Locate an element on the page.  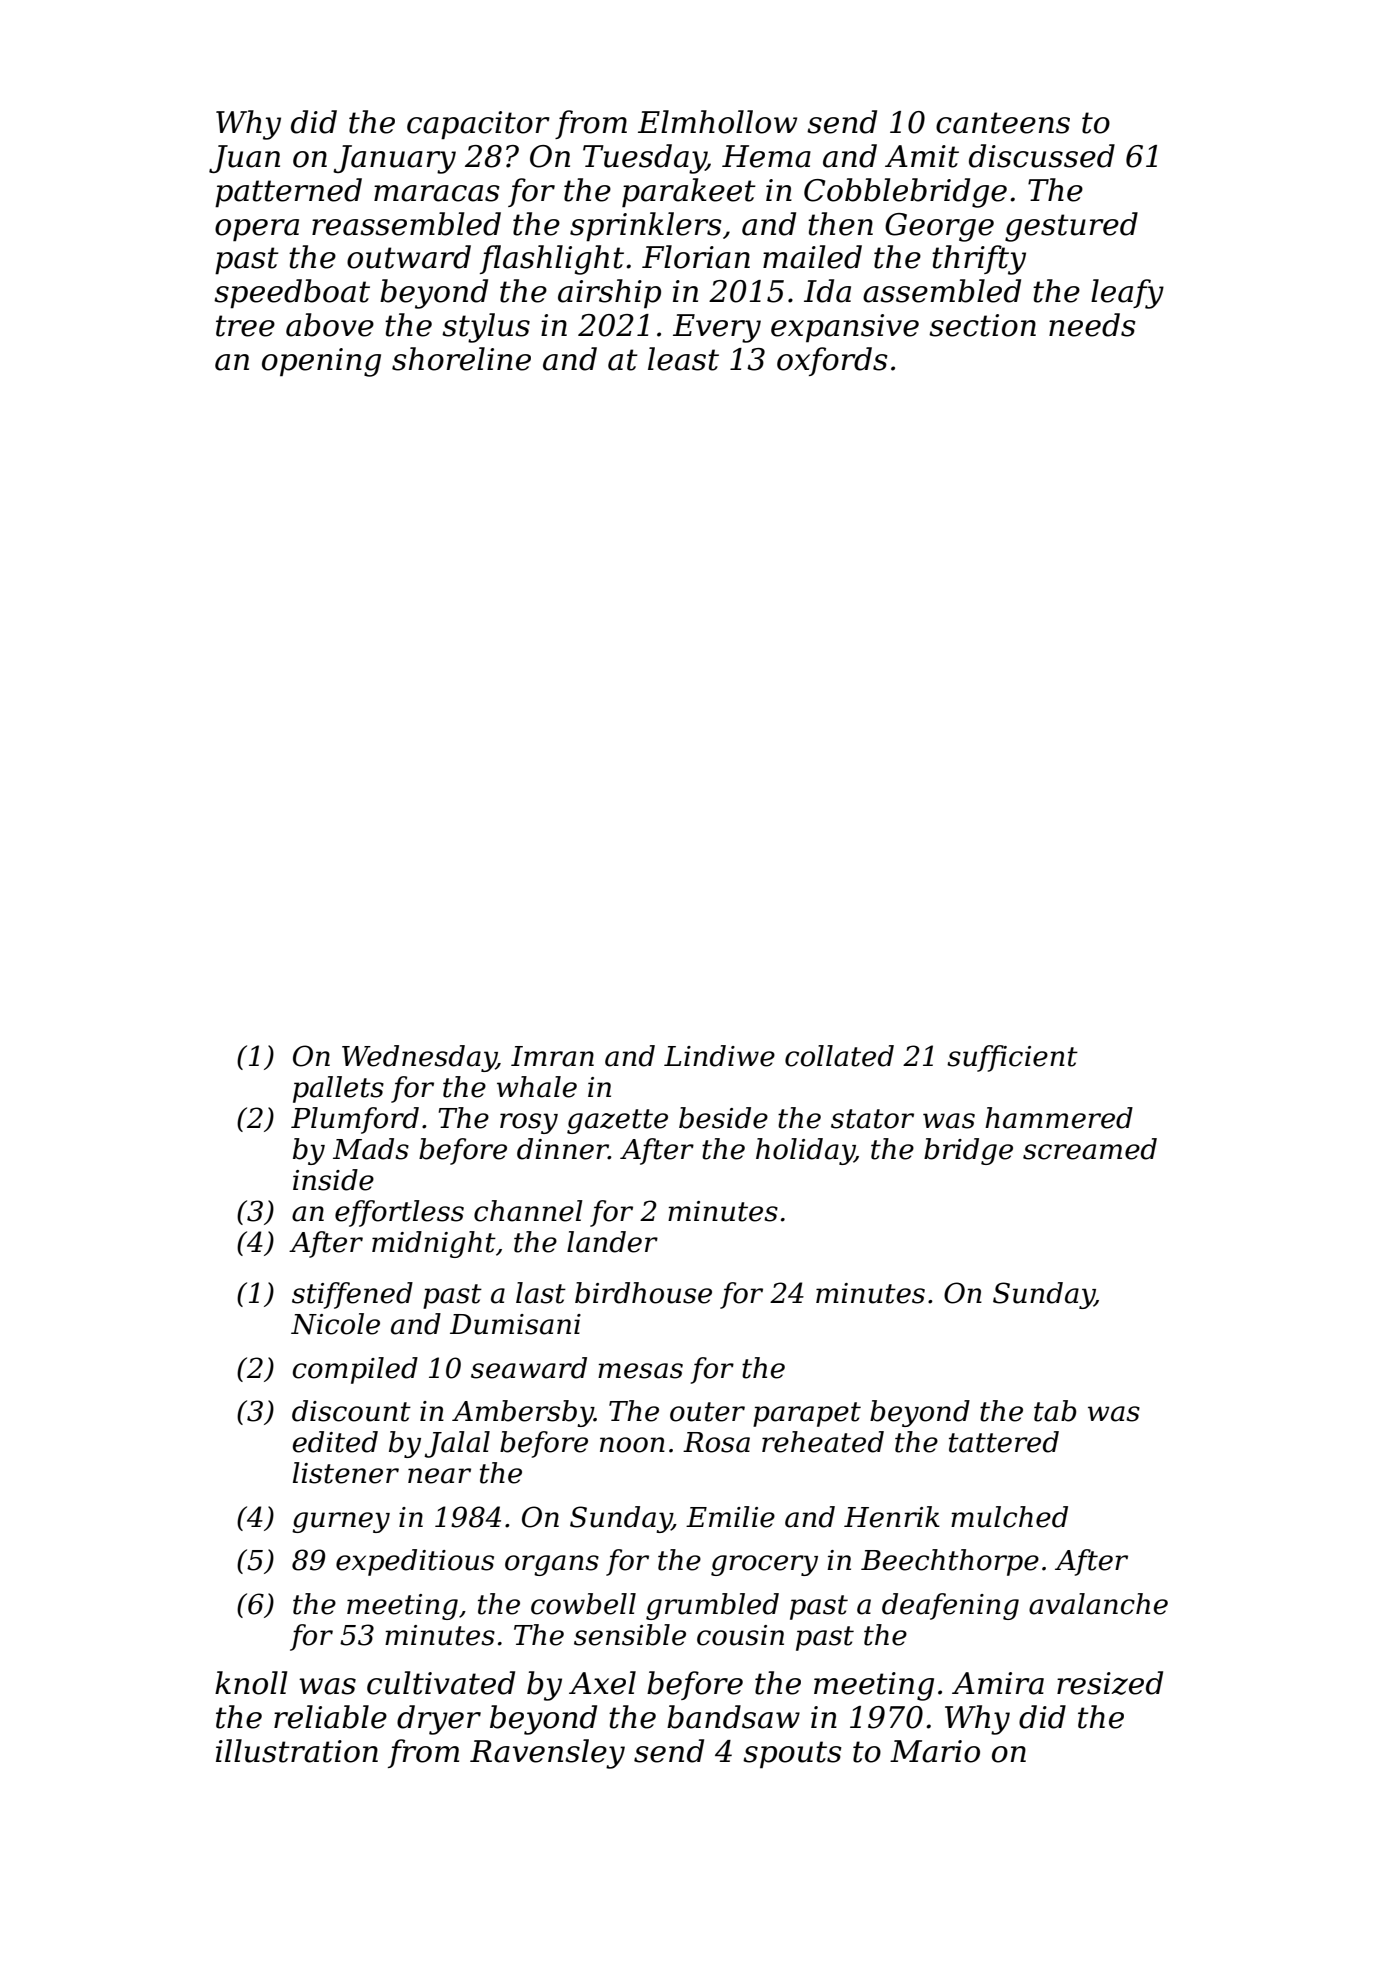
noon is located at coordinates (632, 1445).
